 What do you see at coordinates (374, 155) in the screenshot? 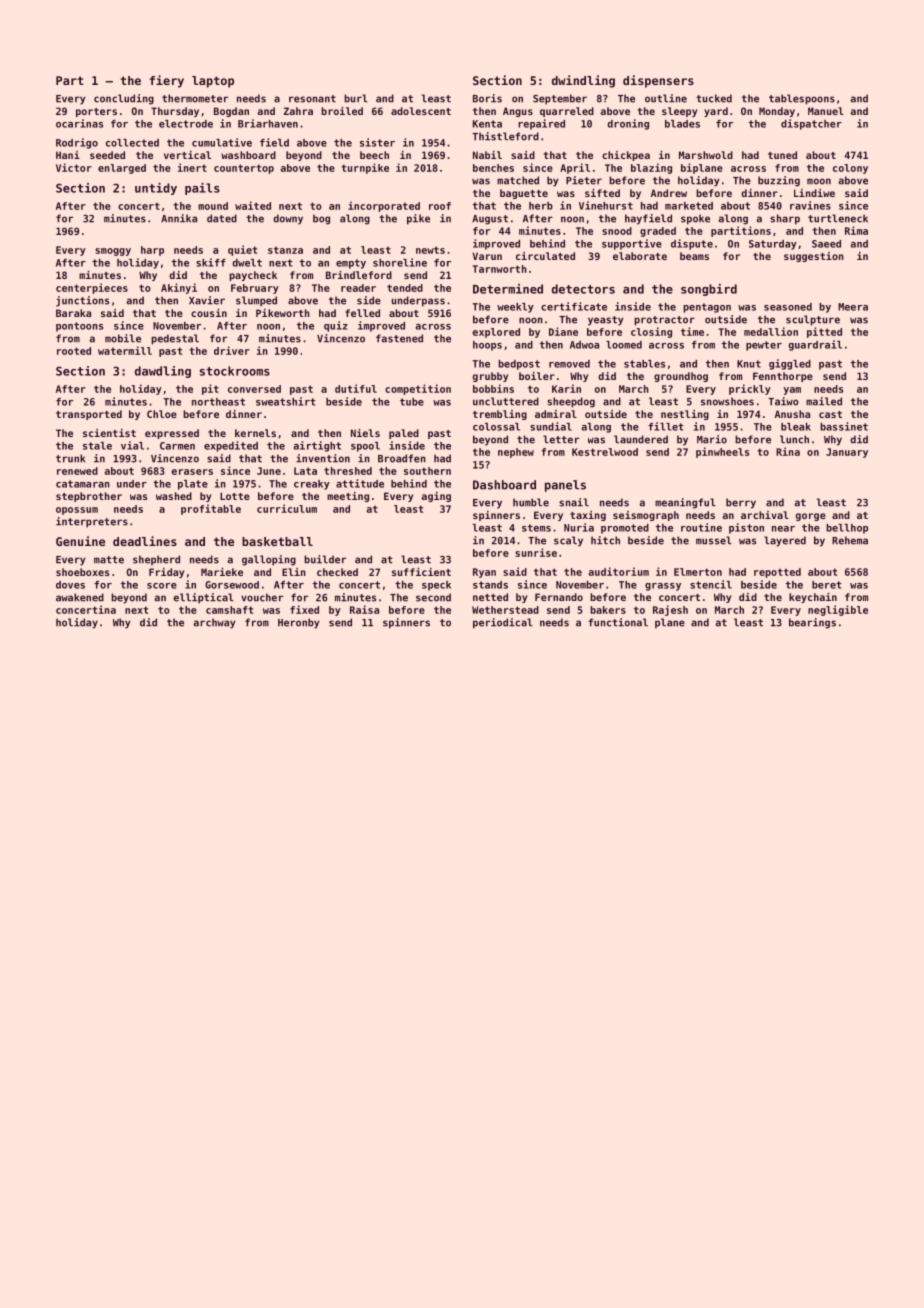
I see `beech` at bounding box center [374, 155].
